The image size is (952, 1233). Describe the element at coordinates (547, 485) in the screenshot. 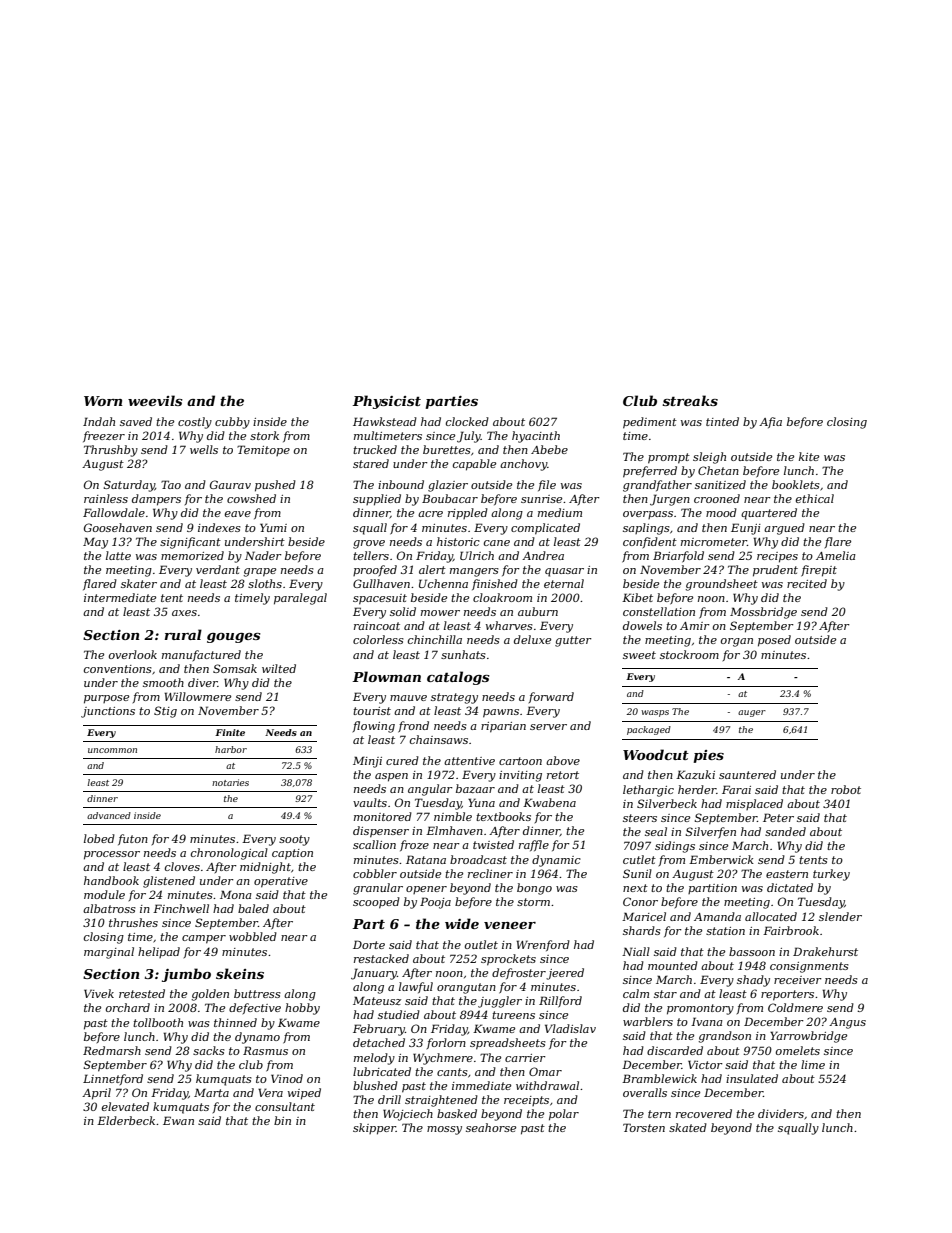

I see `file` at that location.
